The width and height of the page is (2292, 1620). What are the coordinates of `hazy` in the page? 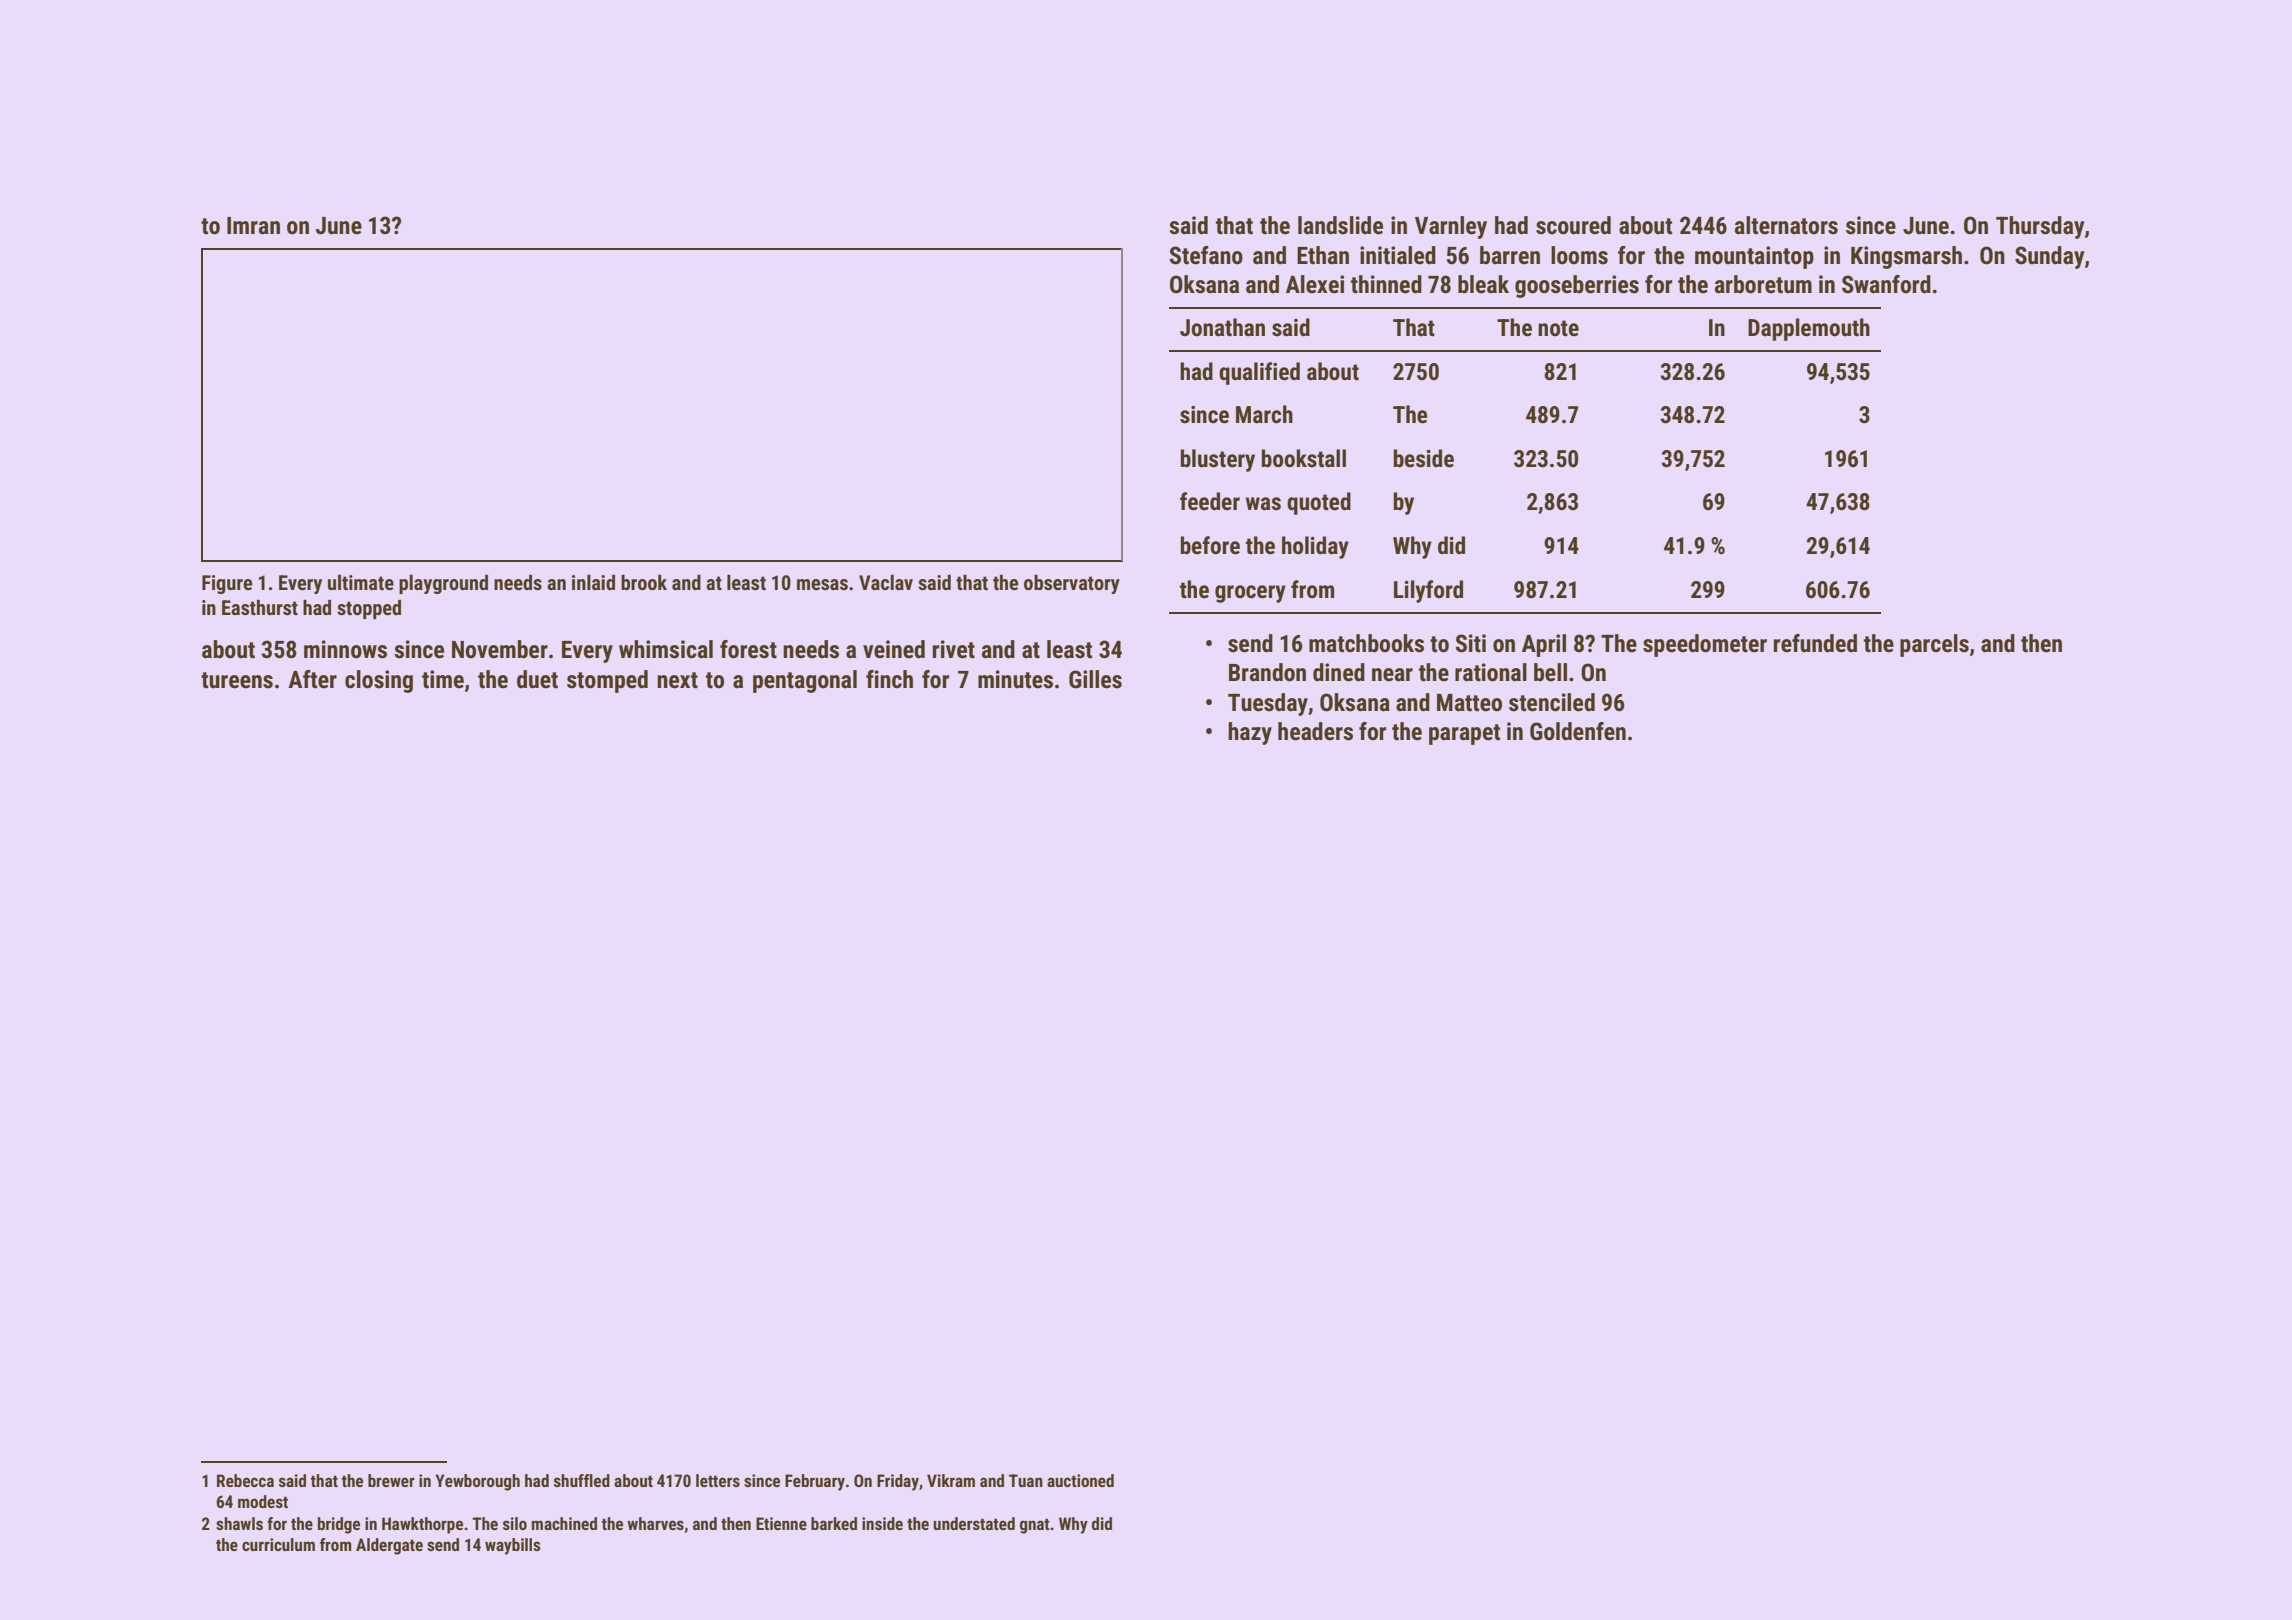 It's located at (1250, 733).
